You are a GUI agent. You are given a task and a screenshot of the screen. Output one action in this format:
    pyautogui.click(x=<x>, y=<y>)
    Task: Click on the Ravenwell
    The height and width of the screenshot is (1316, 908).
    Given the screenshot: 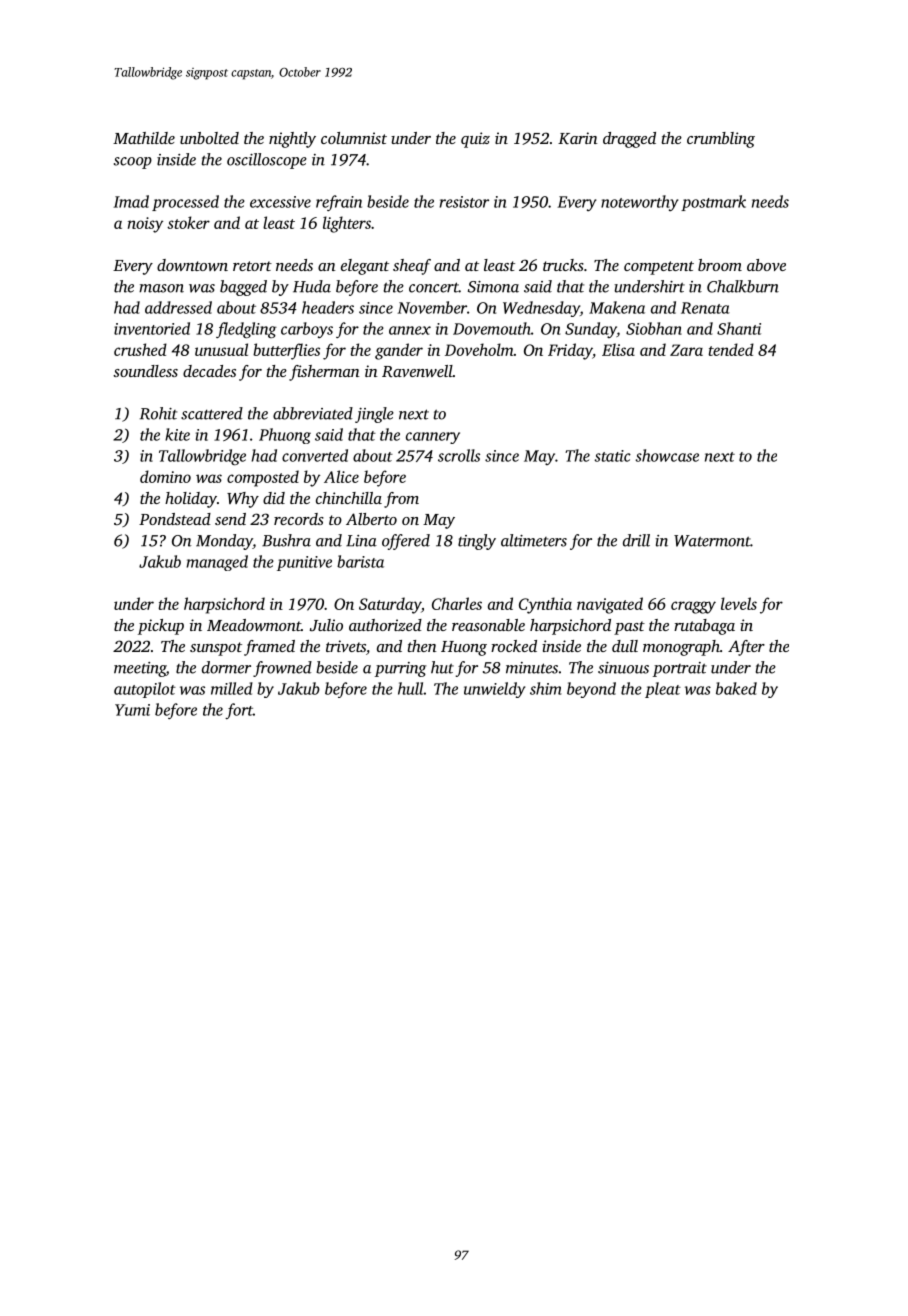 What is the action you would take?
    pyautogui.click(x=417, y=371)
